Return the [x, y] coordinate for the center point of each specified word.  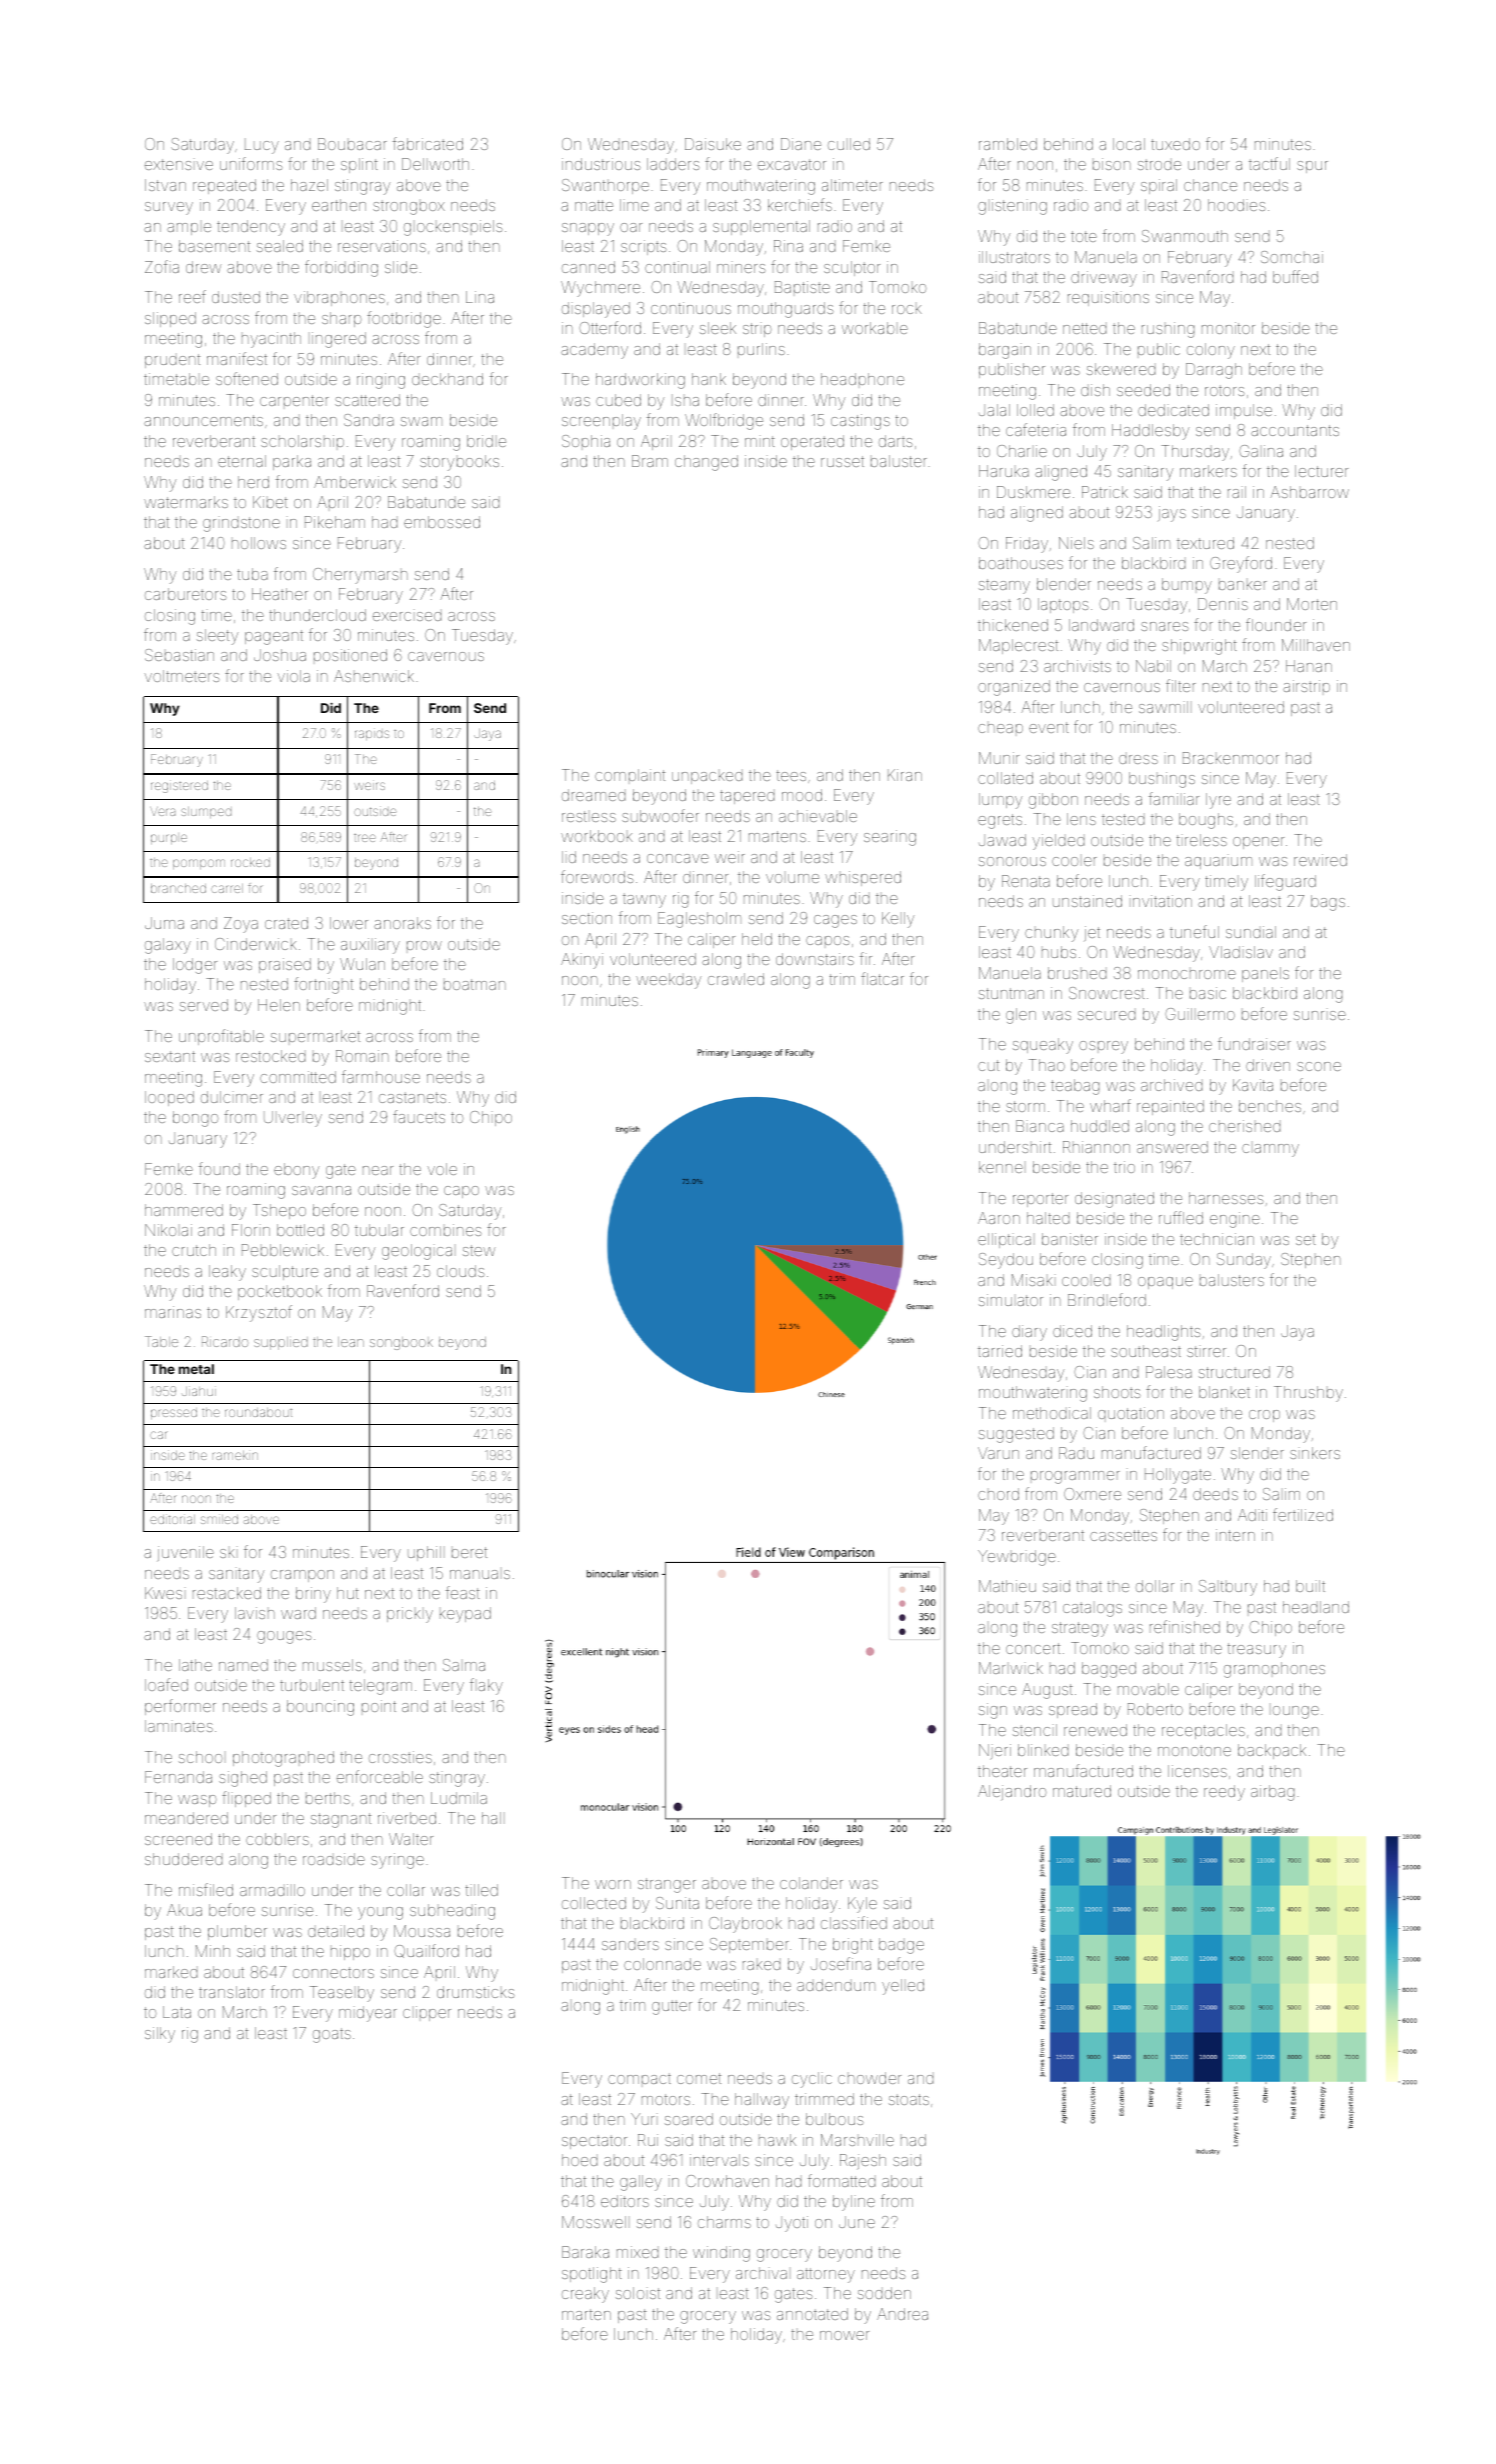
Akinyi [582, 961]
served [204, 1005]
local [1129, 144]
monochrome [1187, 974]
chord [998, 1494]
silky [160, 2035]
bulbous [835, 2119]
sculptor [852, 268]
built [1310, 1586]
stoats [909, 2099]
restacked [227, 1593]
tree [365, 838]
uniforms [251, 163]
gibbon [1053, 801]
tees [791, 775]
